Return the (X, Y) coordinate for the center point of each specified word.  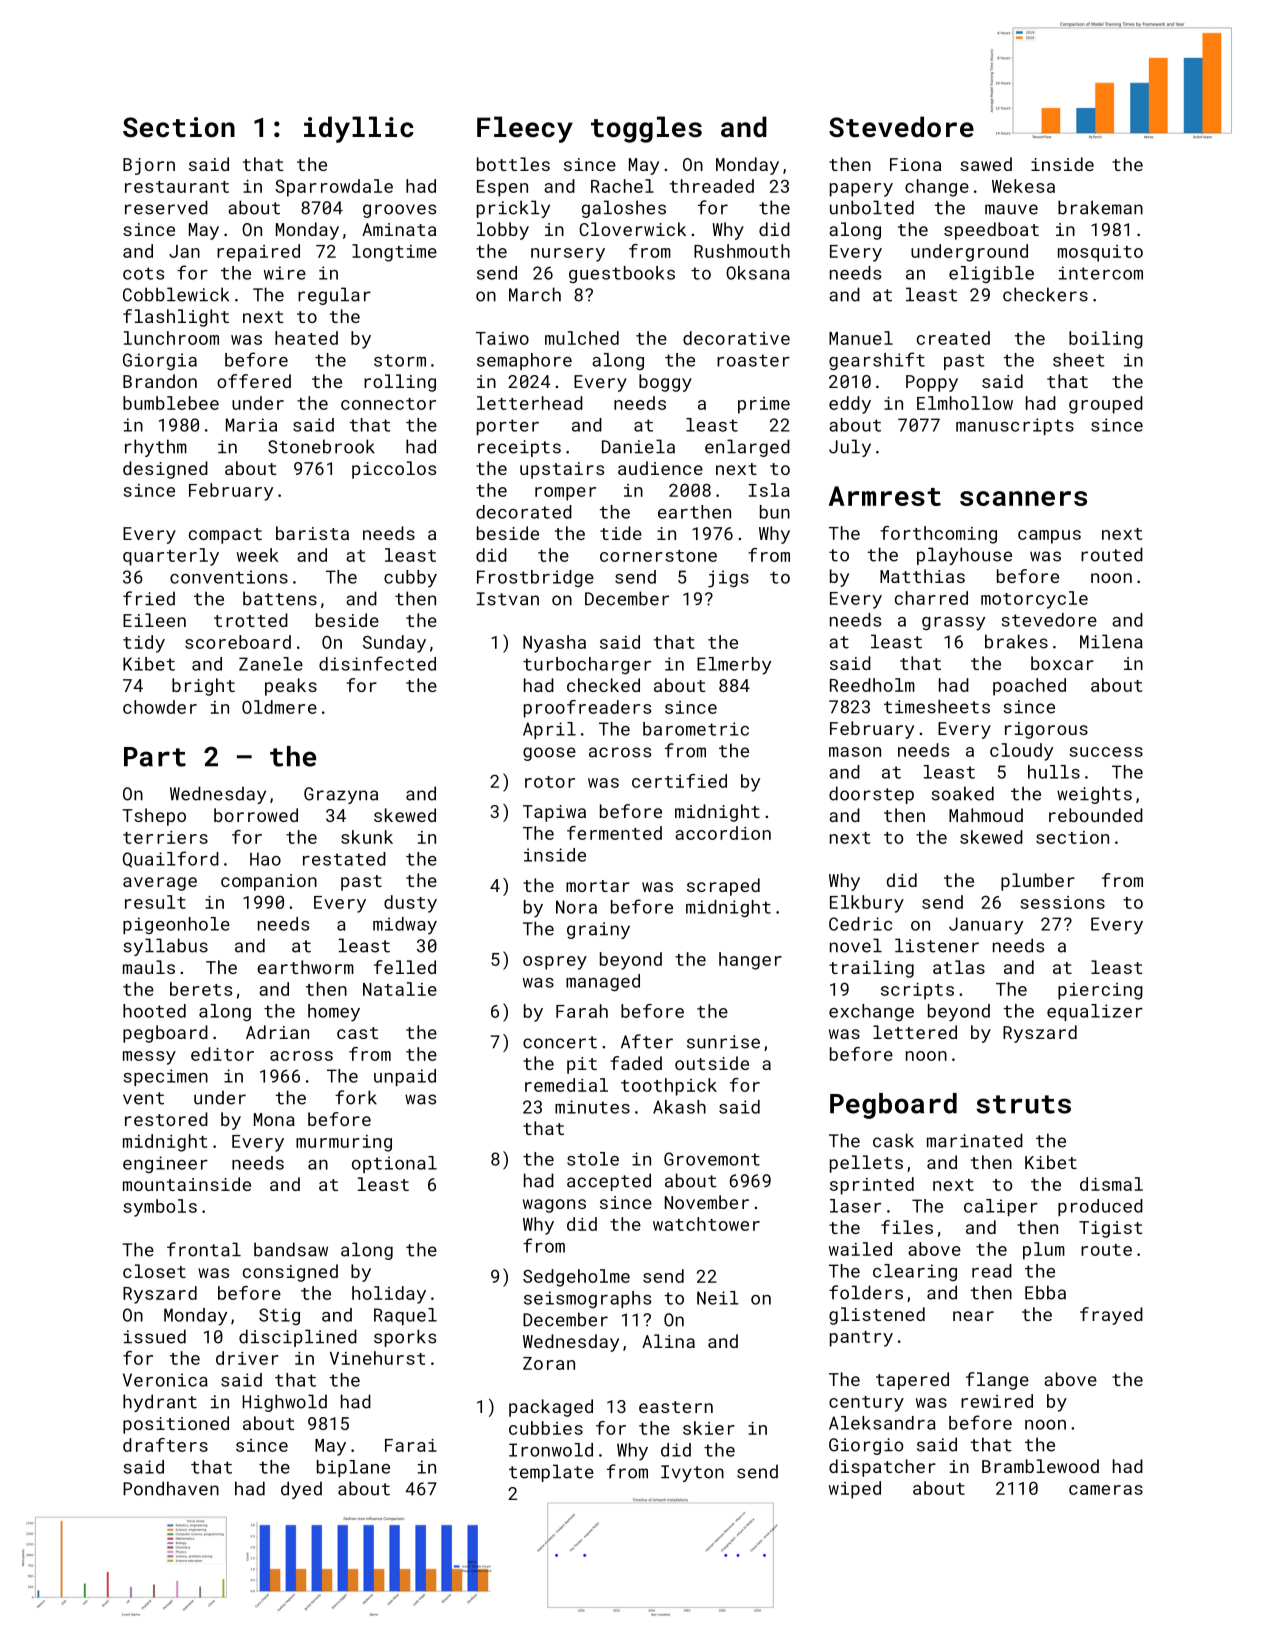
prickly (513, 209)
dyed (301, 1490)
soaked (962, 793)
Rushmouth (742, 251)
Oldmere (279, 707)
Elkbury (867, 904)
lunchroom (171, 338)
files (907, 1227)
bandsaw (291, 1249)
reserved (166, 207)
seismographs (587, 1299)
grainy (598, 930)
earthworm (305, 967)
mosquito (1100, 253)
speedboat (991, 231)
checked (603, 685)
